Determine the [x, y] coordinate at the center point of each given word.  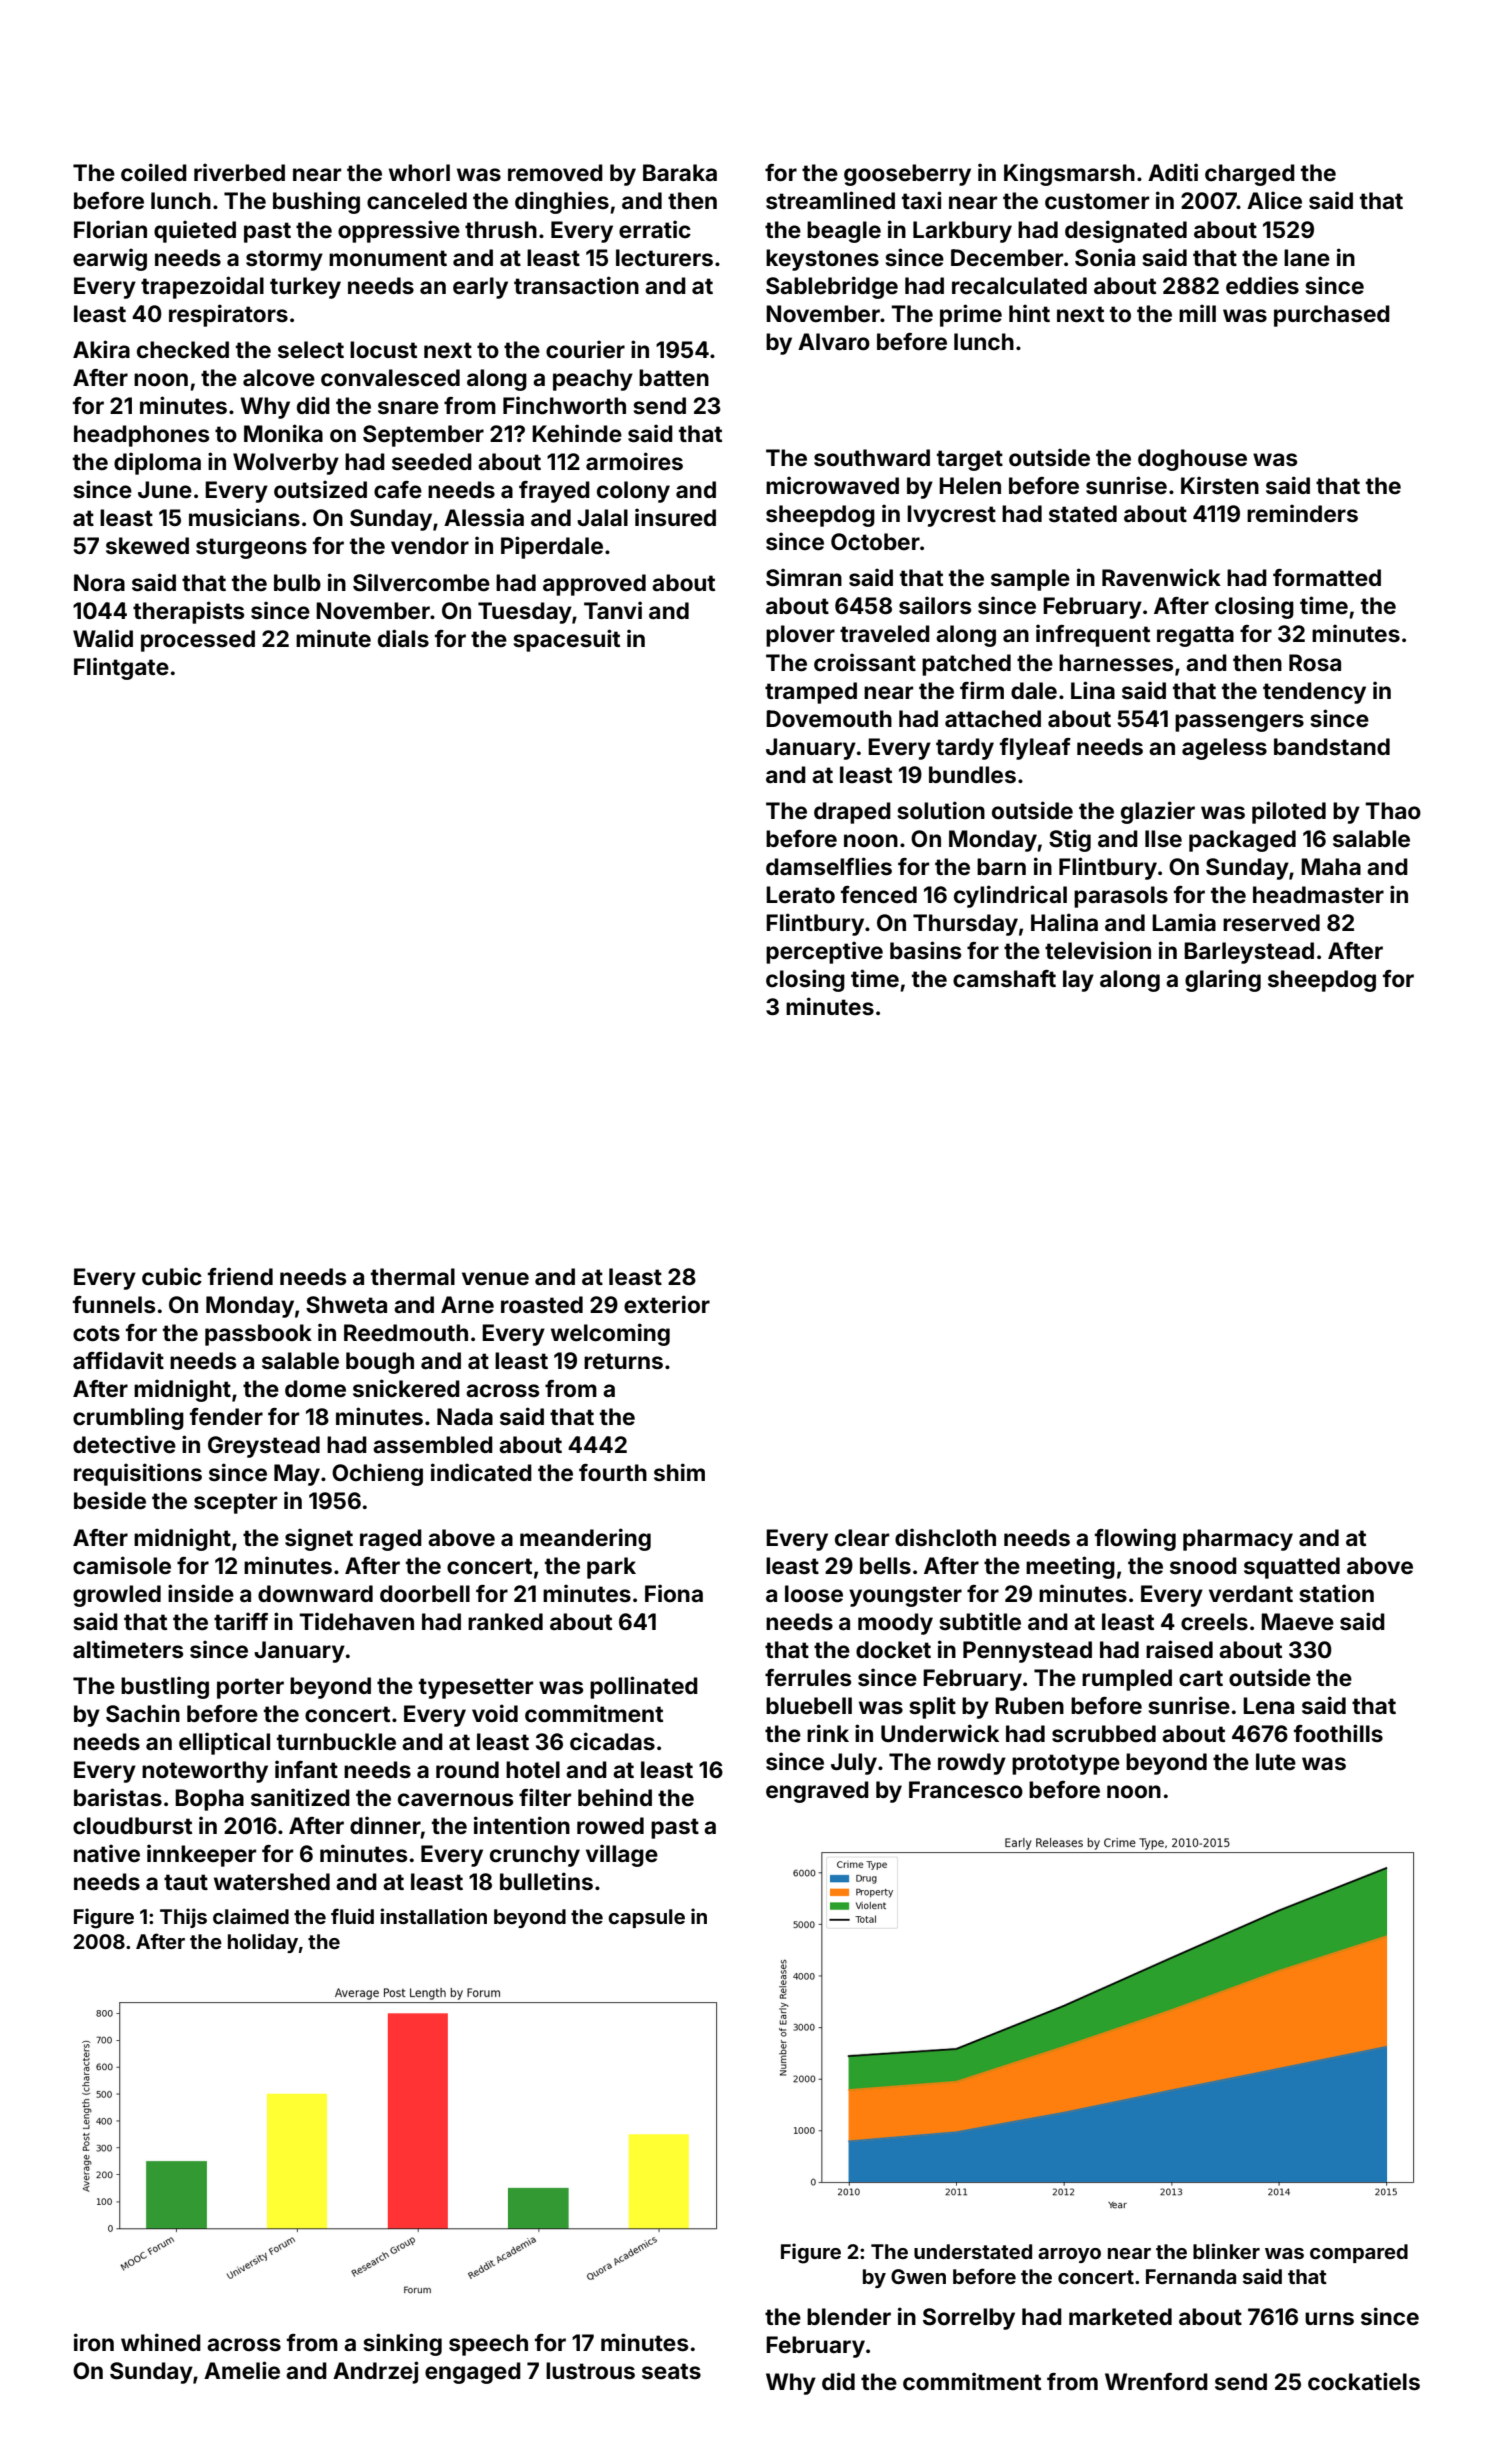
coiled [154, 172]
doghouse [1192, 460]
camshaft [1004, 979]
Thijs [183, 1918]
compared [1359, 2253]
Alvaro [834, 342]
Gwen [918, 2276]
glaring [1223, 980]
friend [240, 1276]
